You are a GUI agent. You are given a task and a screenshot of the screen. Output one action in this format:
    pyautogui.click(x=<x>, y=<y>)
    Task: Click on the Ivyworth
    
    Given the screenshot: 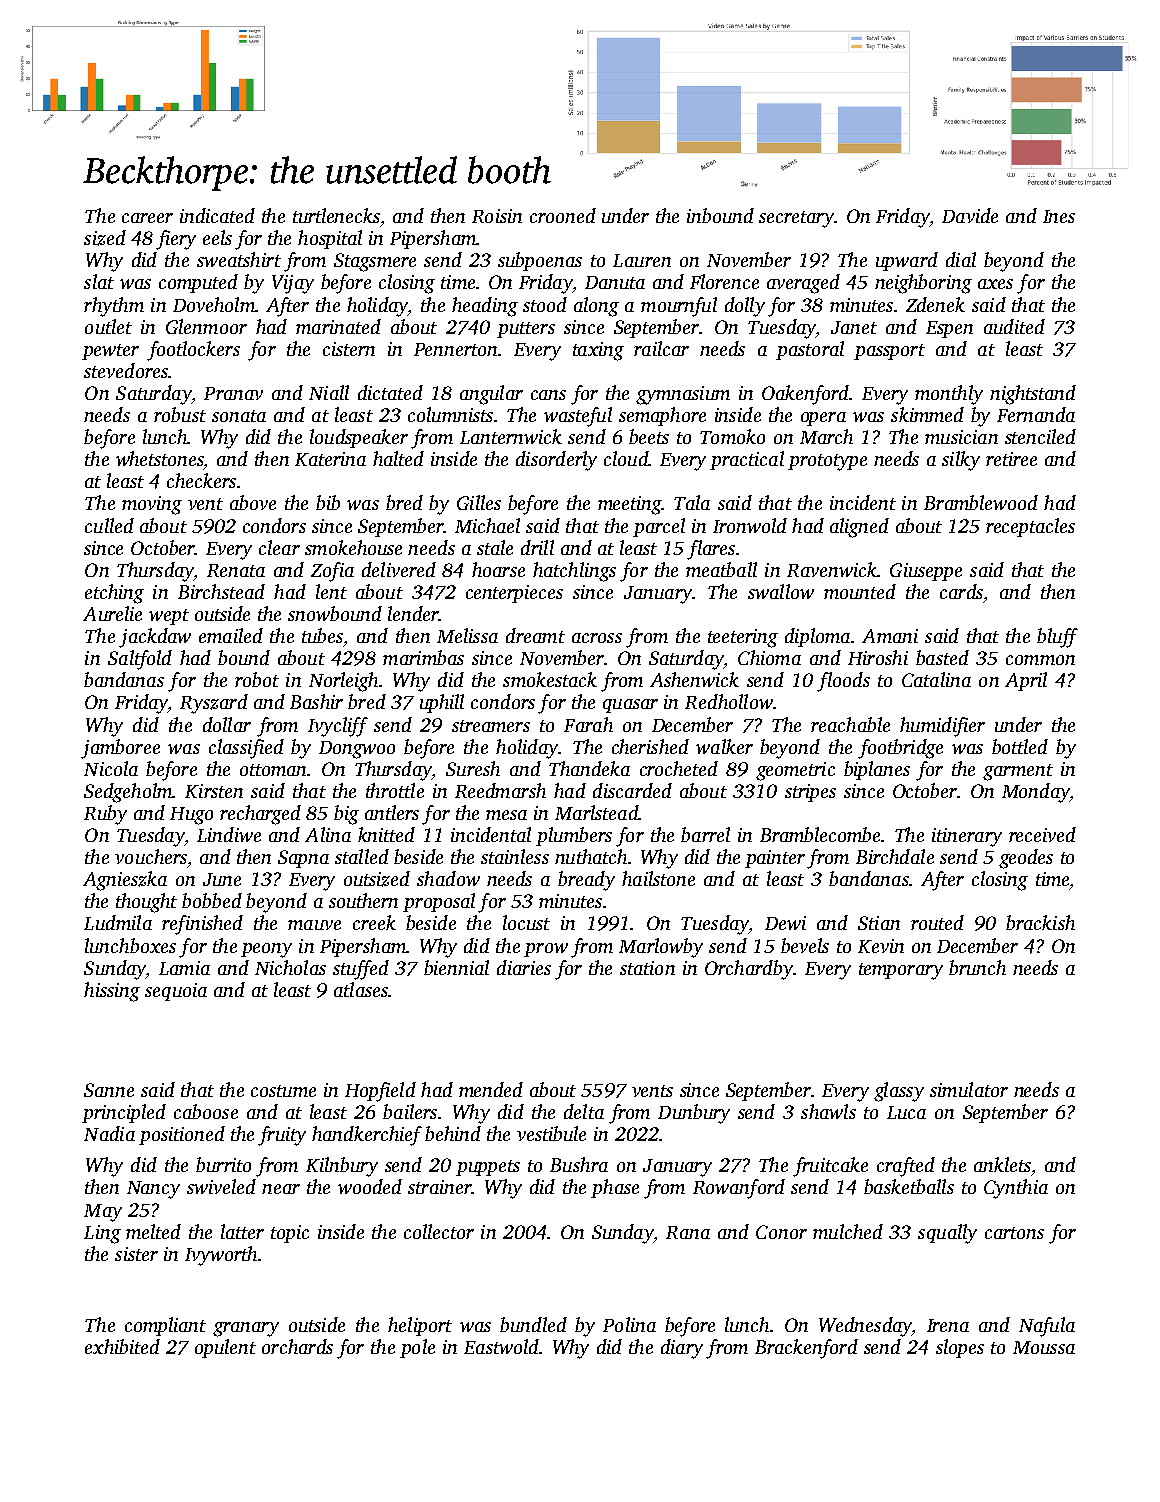 What is the action you would take?
    pyautogui.click(x=221, y=1256)
